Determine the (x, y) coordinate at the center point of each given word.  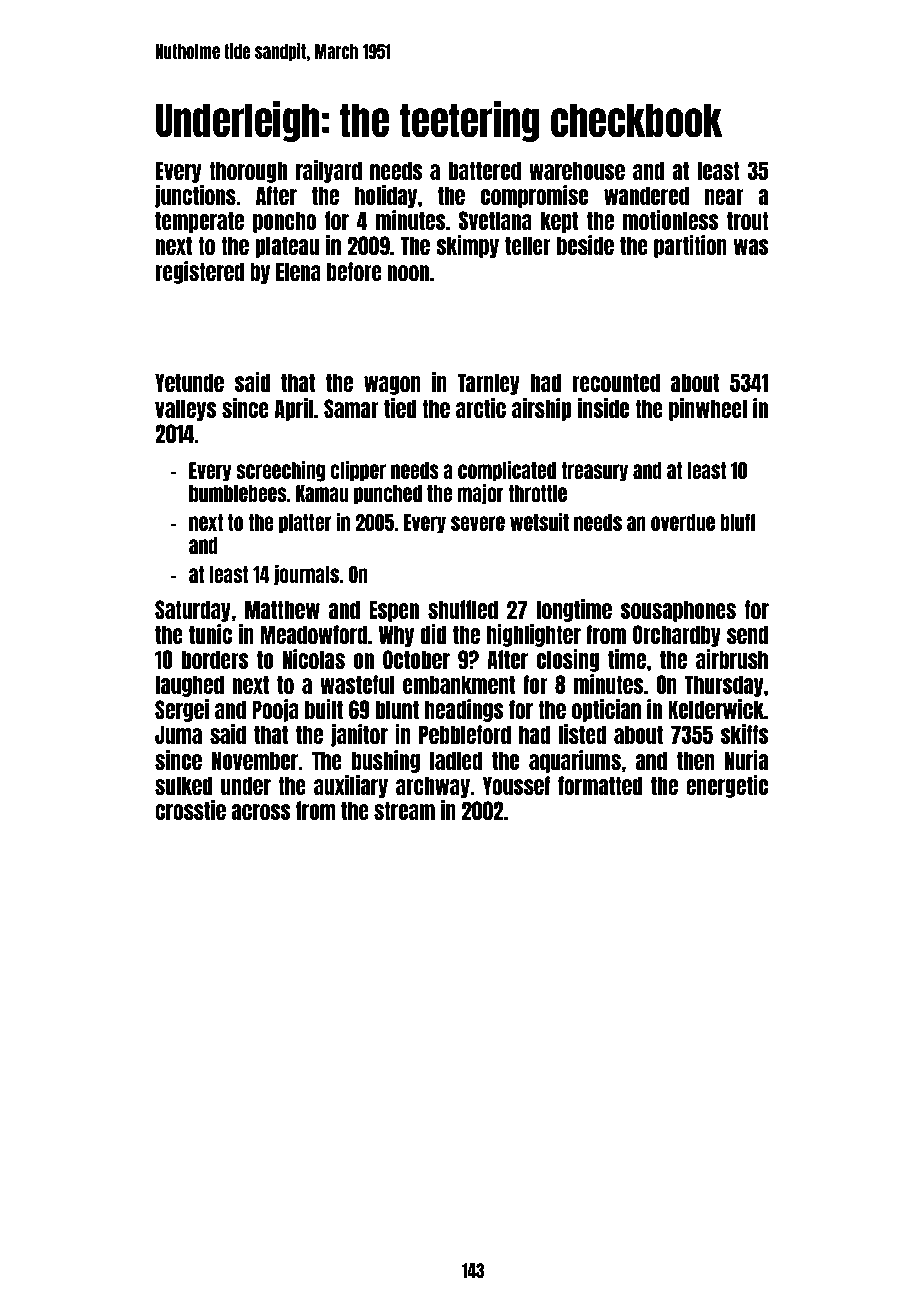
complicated (507, 471)
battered (485, 170)
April (294, 409)
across (261, 812)
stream (404, 810)
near (724, 197)
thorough (248, 172)
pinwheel (708, 409)
